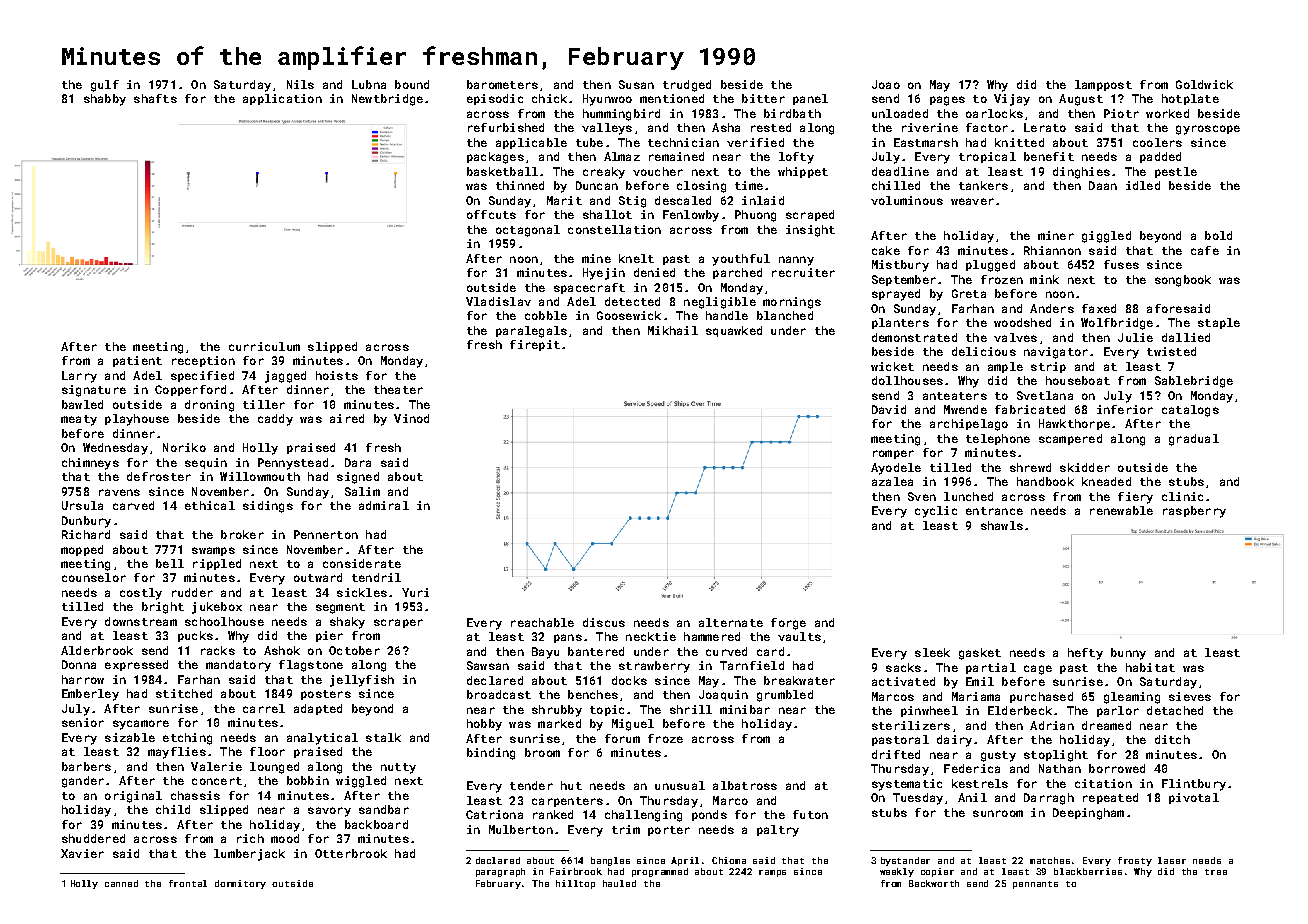 This screenshot has height=924, width=1308. I want to click on pennants, so click(1035, 885).
